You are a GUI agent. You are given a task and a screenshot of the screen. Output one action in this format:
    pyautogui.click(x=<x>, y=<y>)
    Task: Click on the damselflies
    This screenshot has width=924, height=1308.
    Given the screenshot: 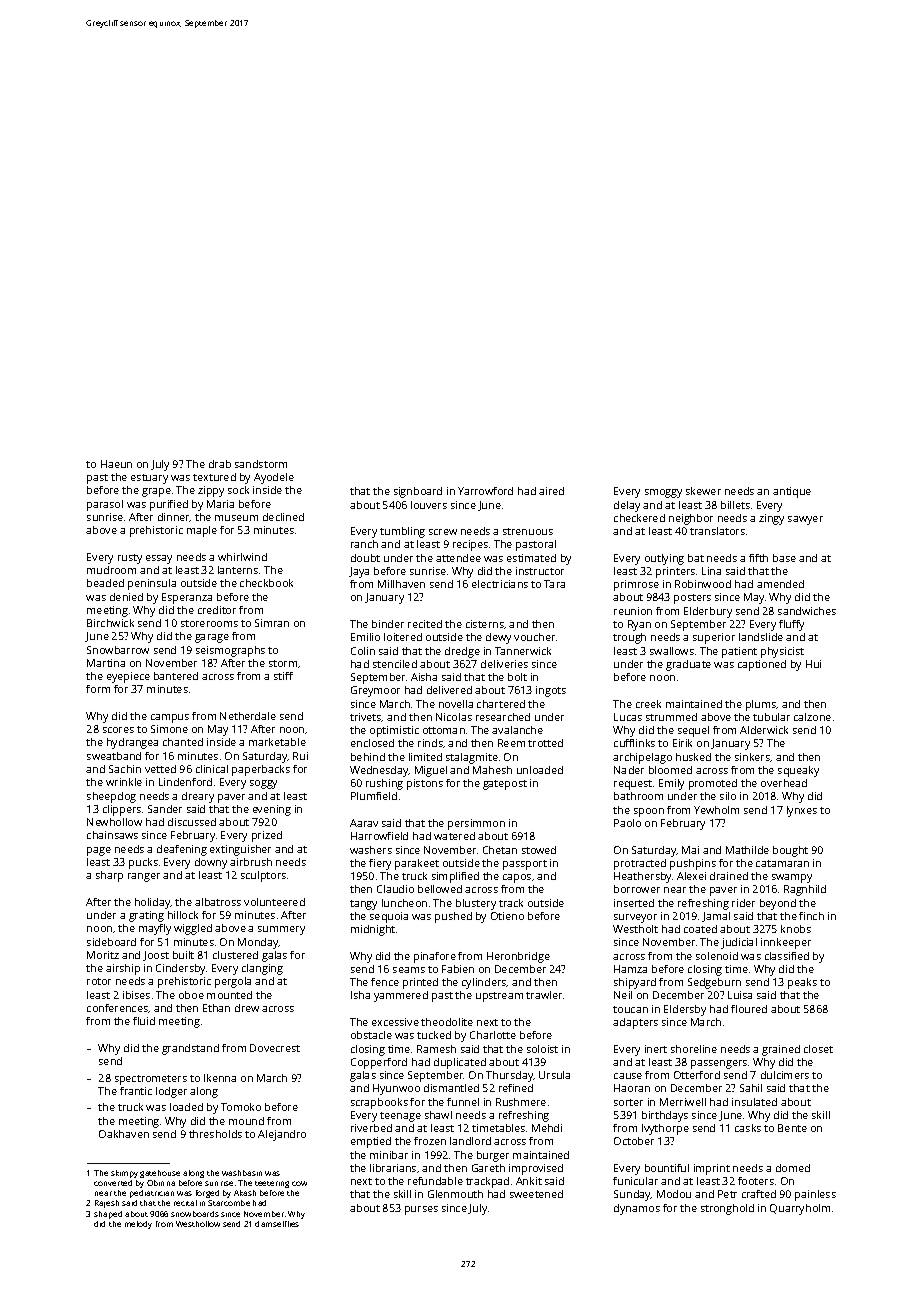 What is the action you would take?
    pyautogui.click(x=277, y=1224)
